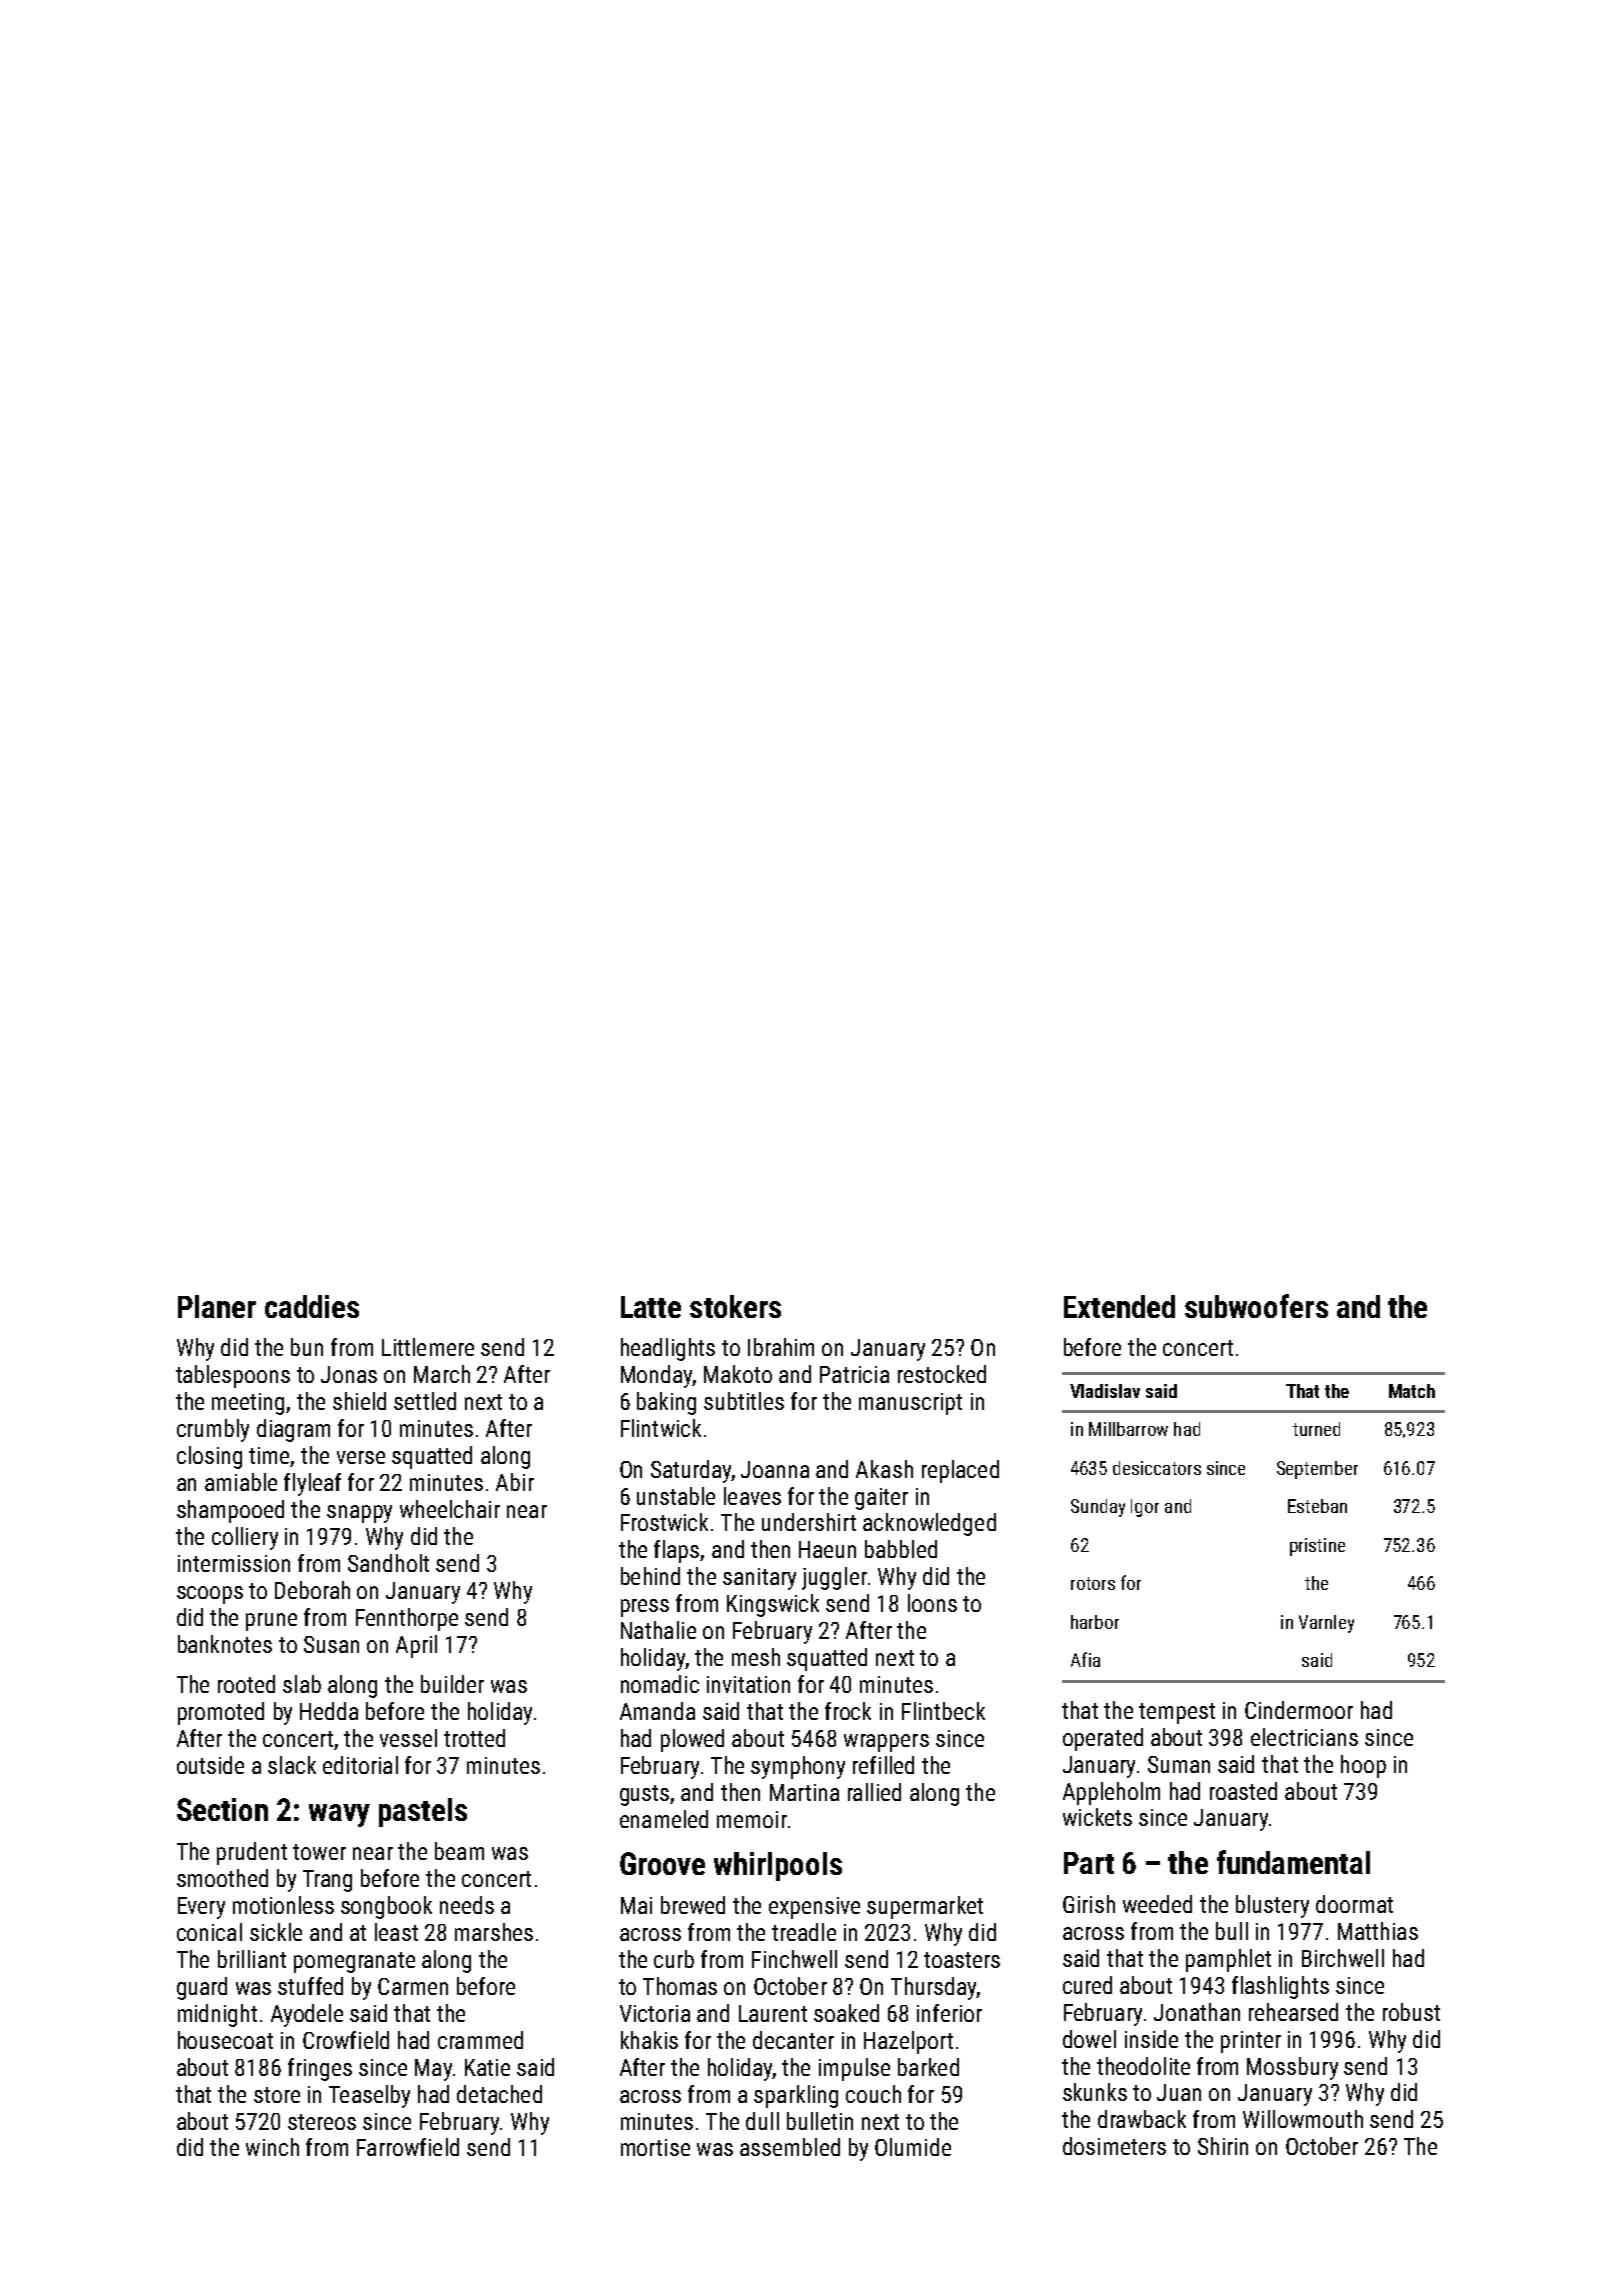 The image size is (1620, 2292). I want to click on Nathalie, so click(658, 1630).
